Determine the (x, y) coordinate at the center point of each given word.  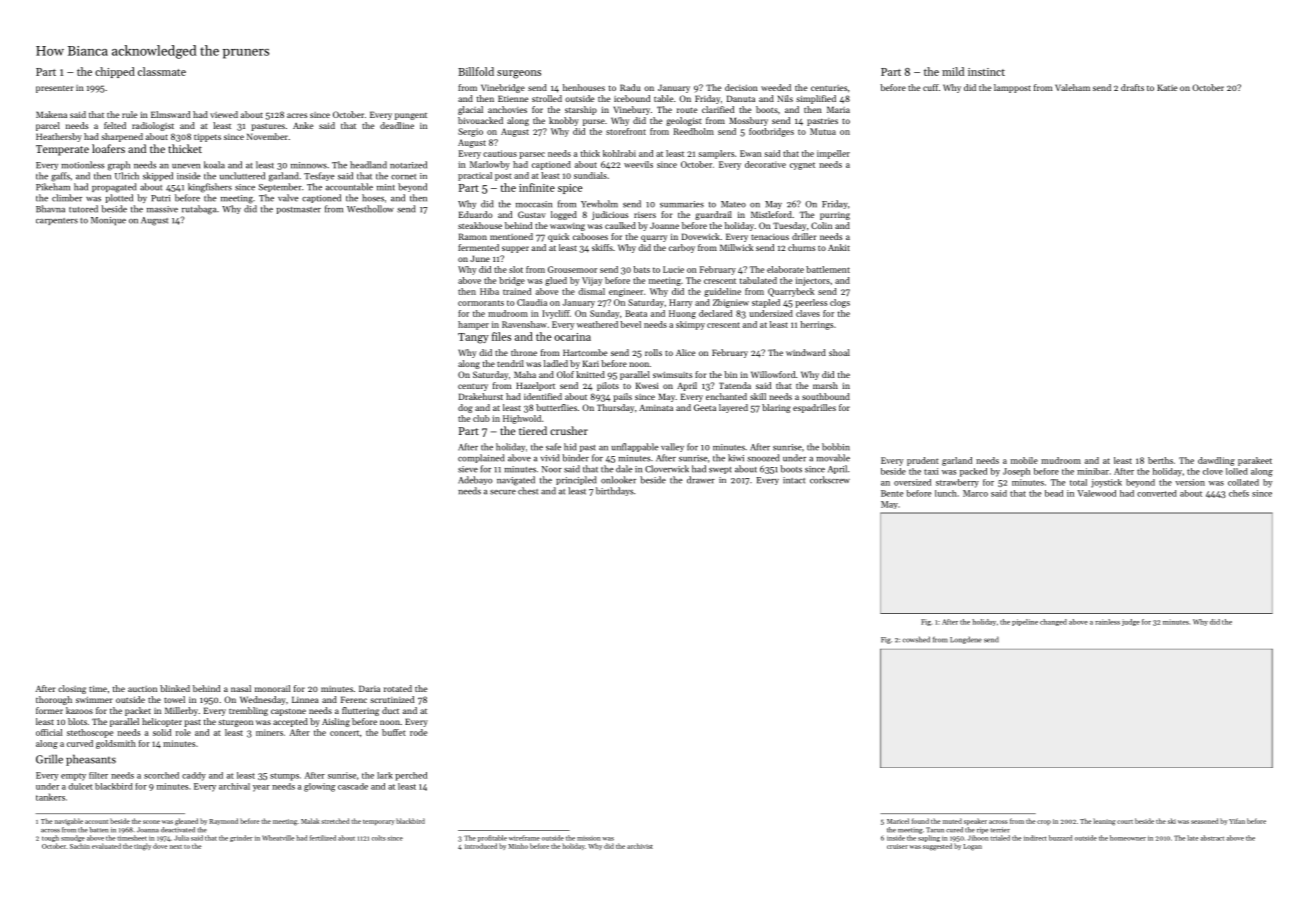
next (176, 847)
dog (465, 408)
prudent (923, 461)
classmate (162, 71)
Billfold (476, 71)
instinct (986, 72)
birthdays (614, 491)
